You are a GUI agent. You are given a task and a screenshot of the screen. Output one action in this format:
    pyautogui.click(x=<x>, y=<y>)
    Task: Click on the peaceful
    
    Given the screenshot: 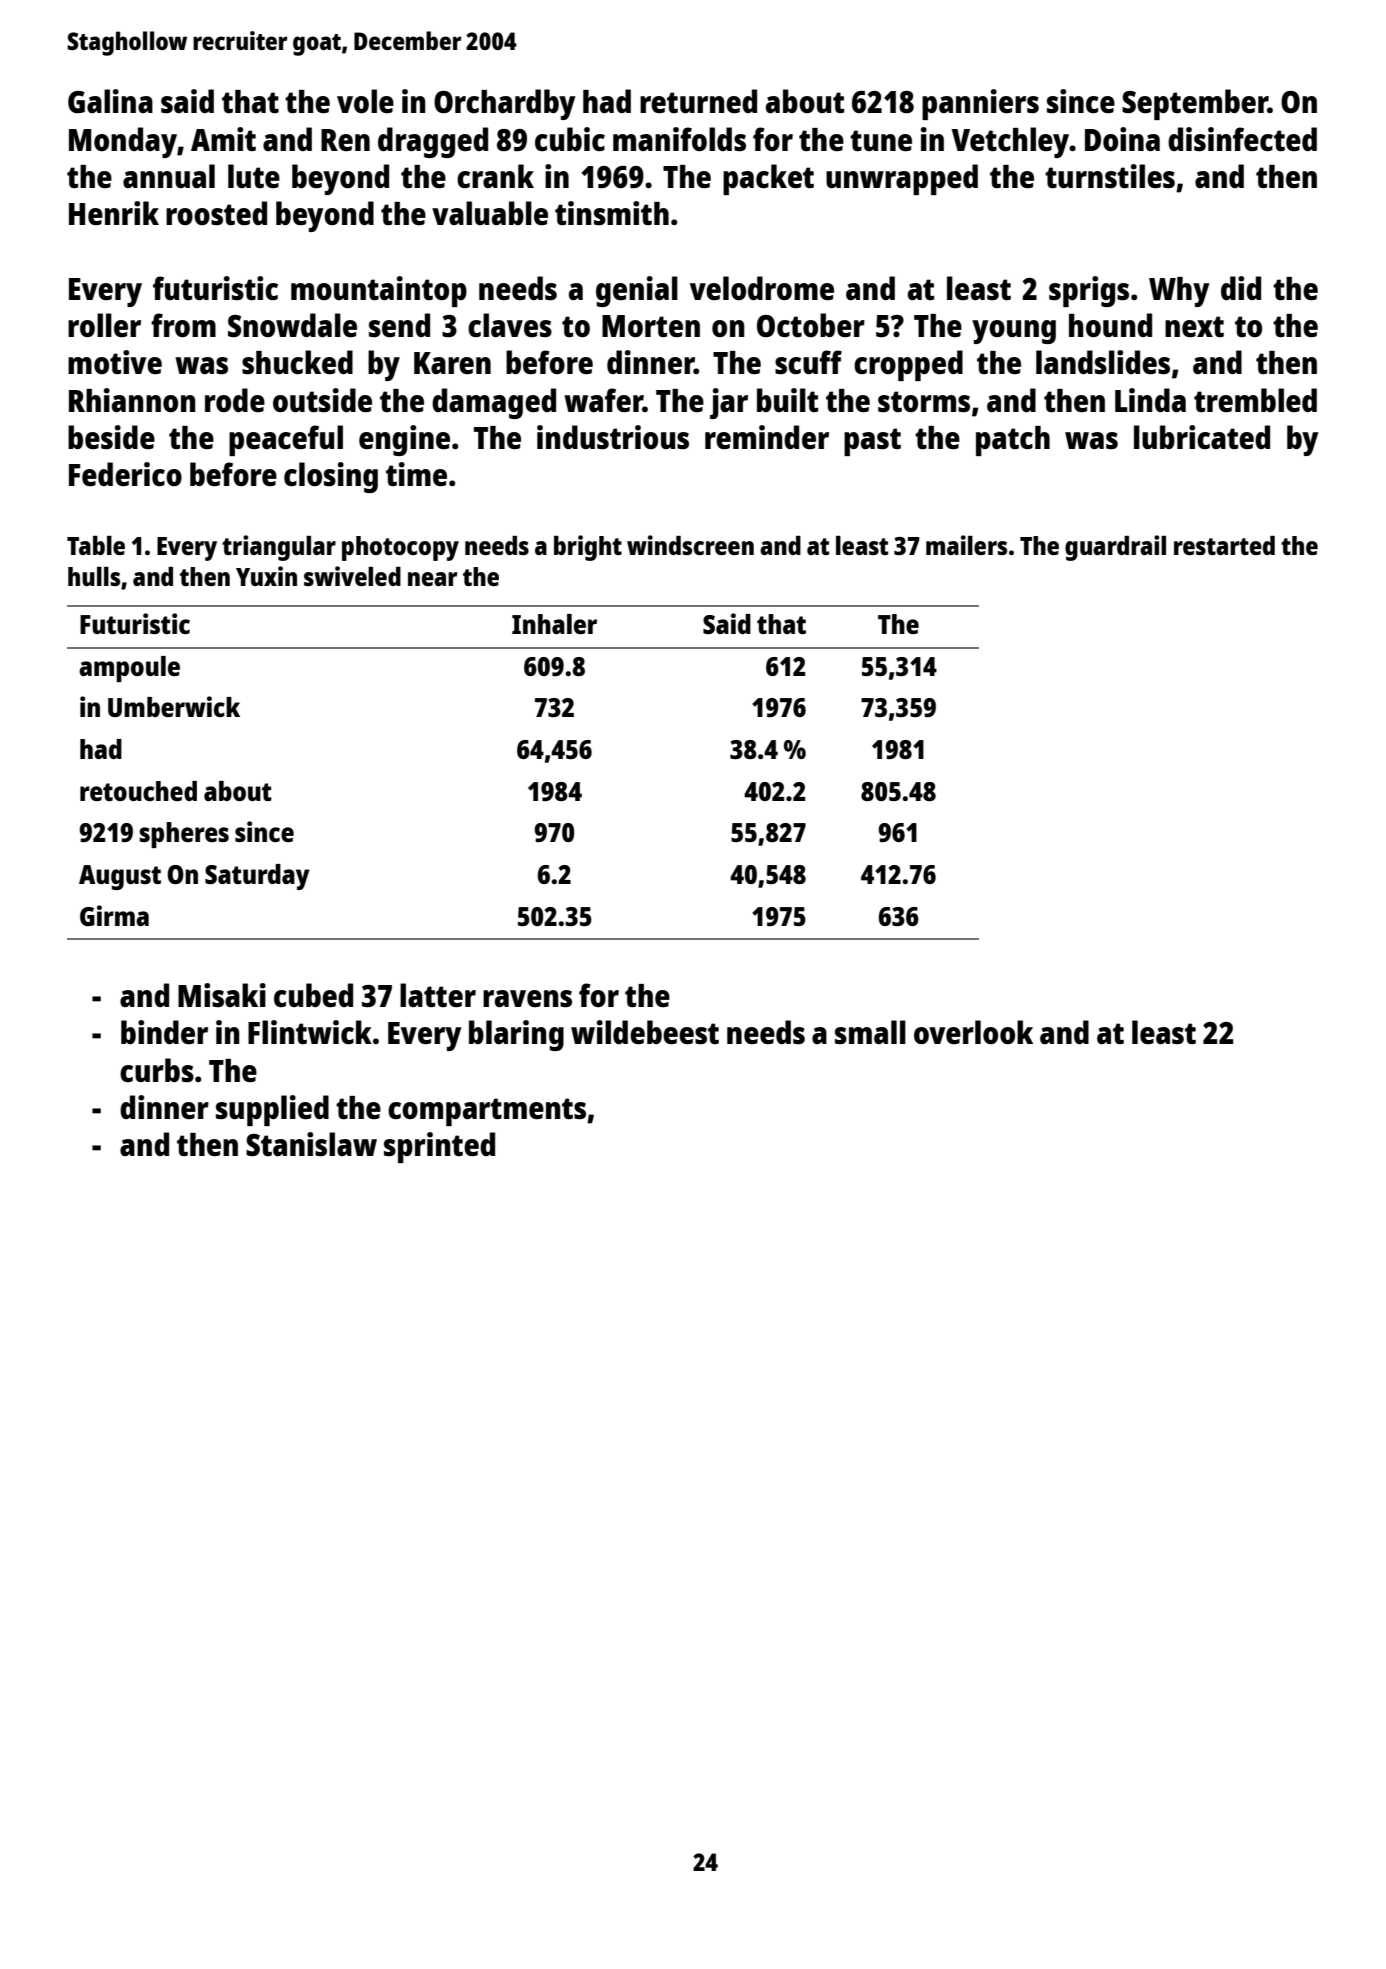 What is the action you would take?
    pyautogui.click(x=286, y=440)
